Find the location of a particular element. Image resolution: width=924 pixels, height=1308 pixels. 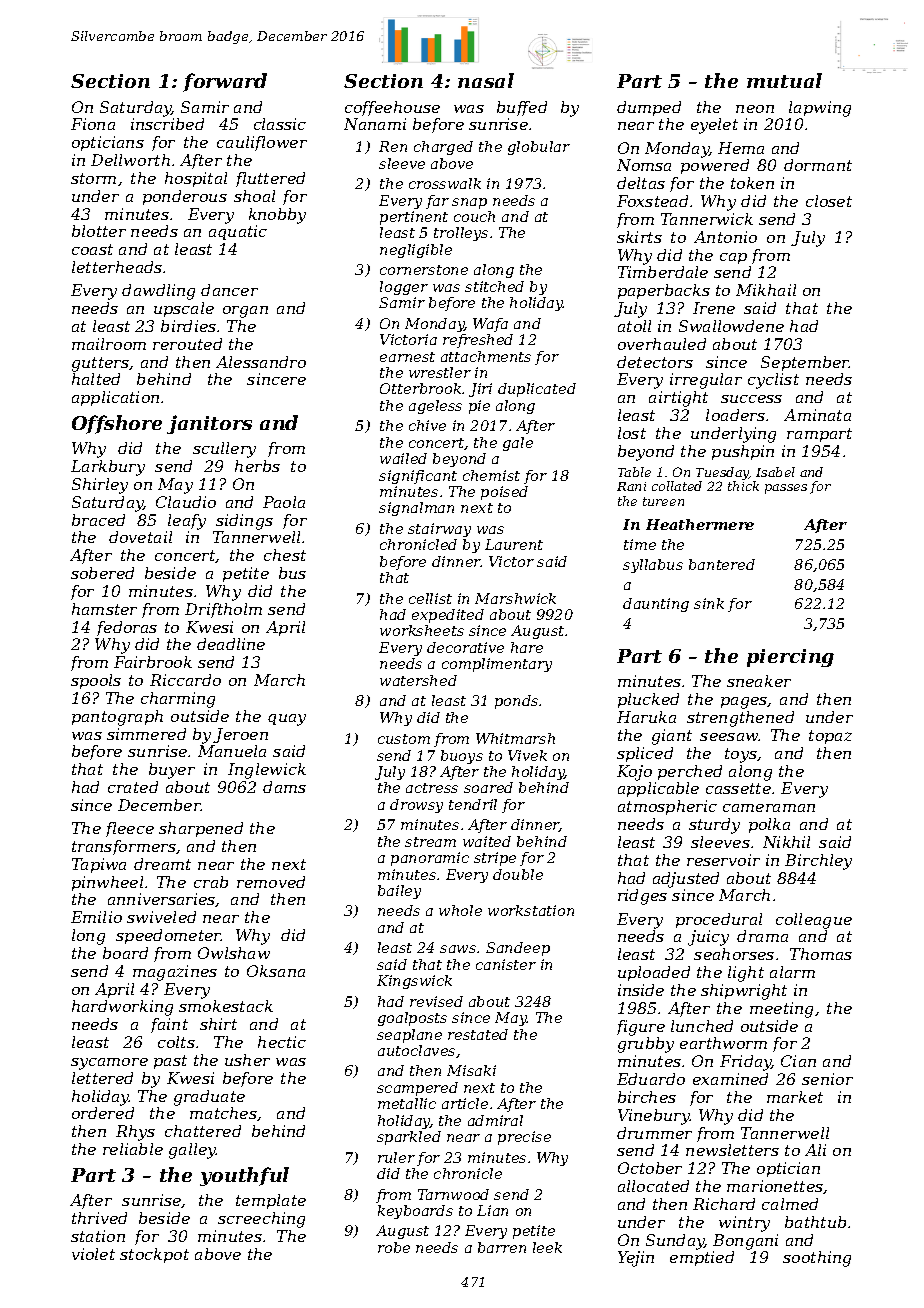

dawdling is located at coordinates (158, 292).
